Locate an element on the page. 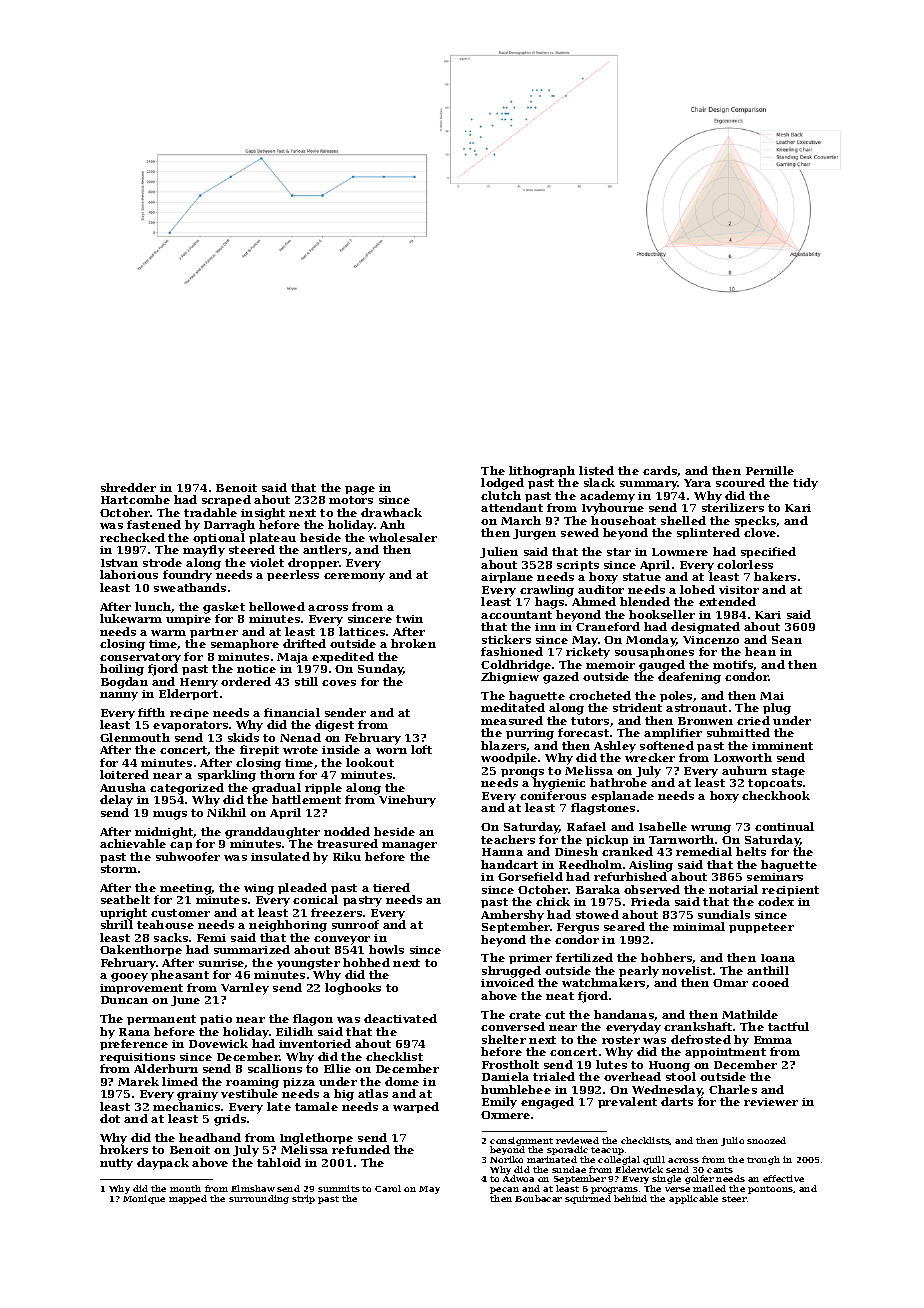 The image size is (924, 1308). lithograph is located at coordinates (542, 472).
